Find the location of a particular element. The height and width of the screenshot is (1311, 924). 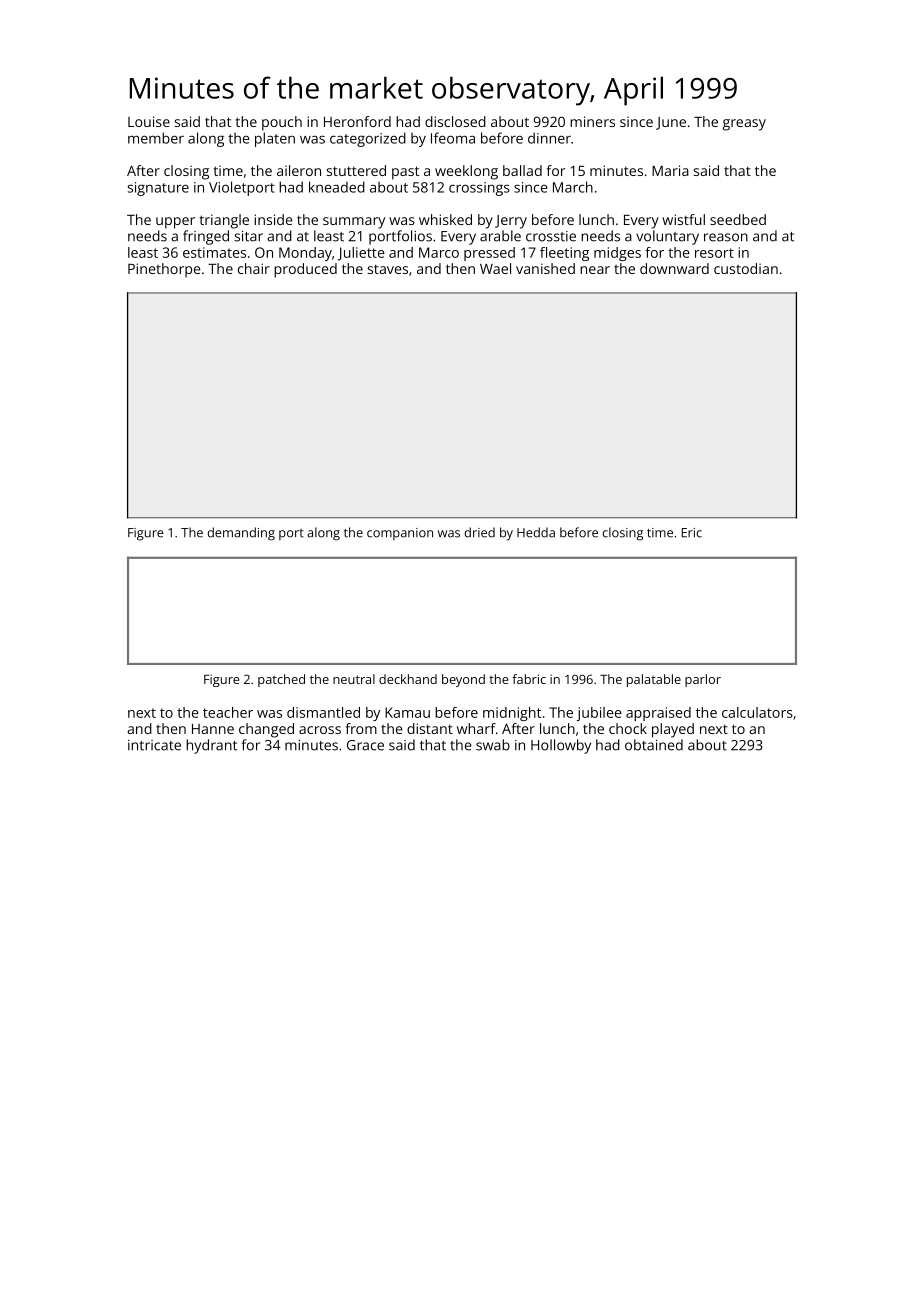

whisked is located at coordinates (445, 219).
